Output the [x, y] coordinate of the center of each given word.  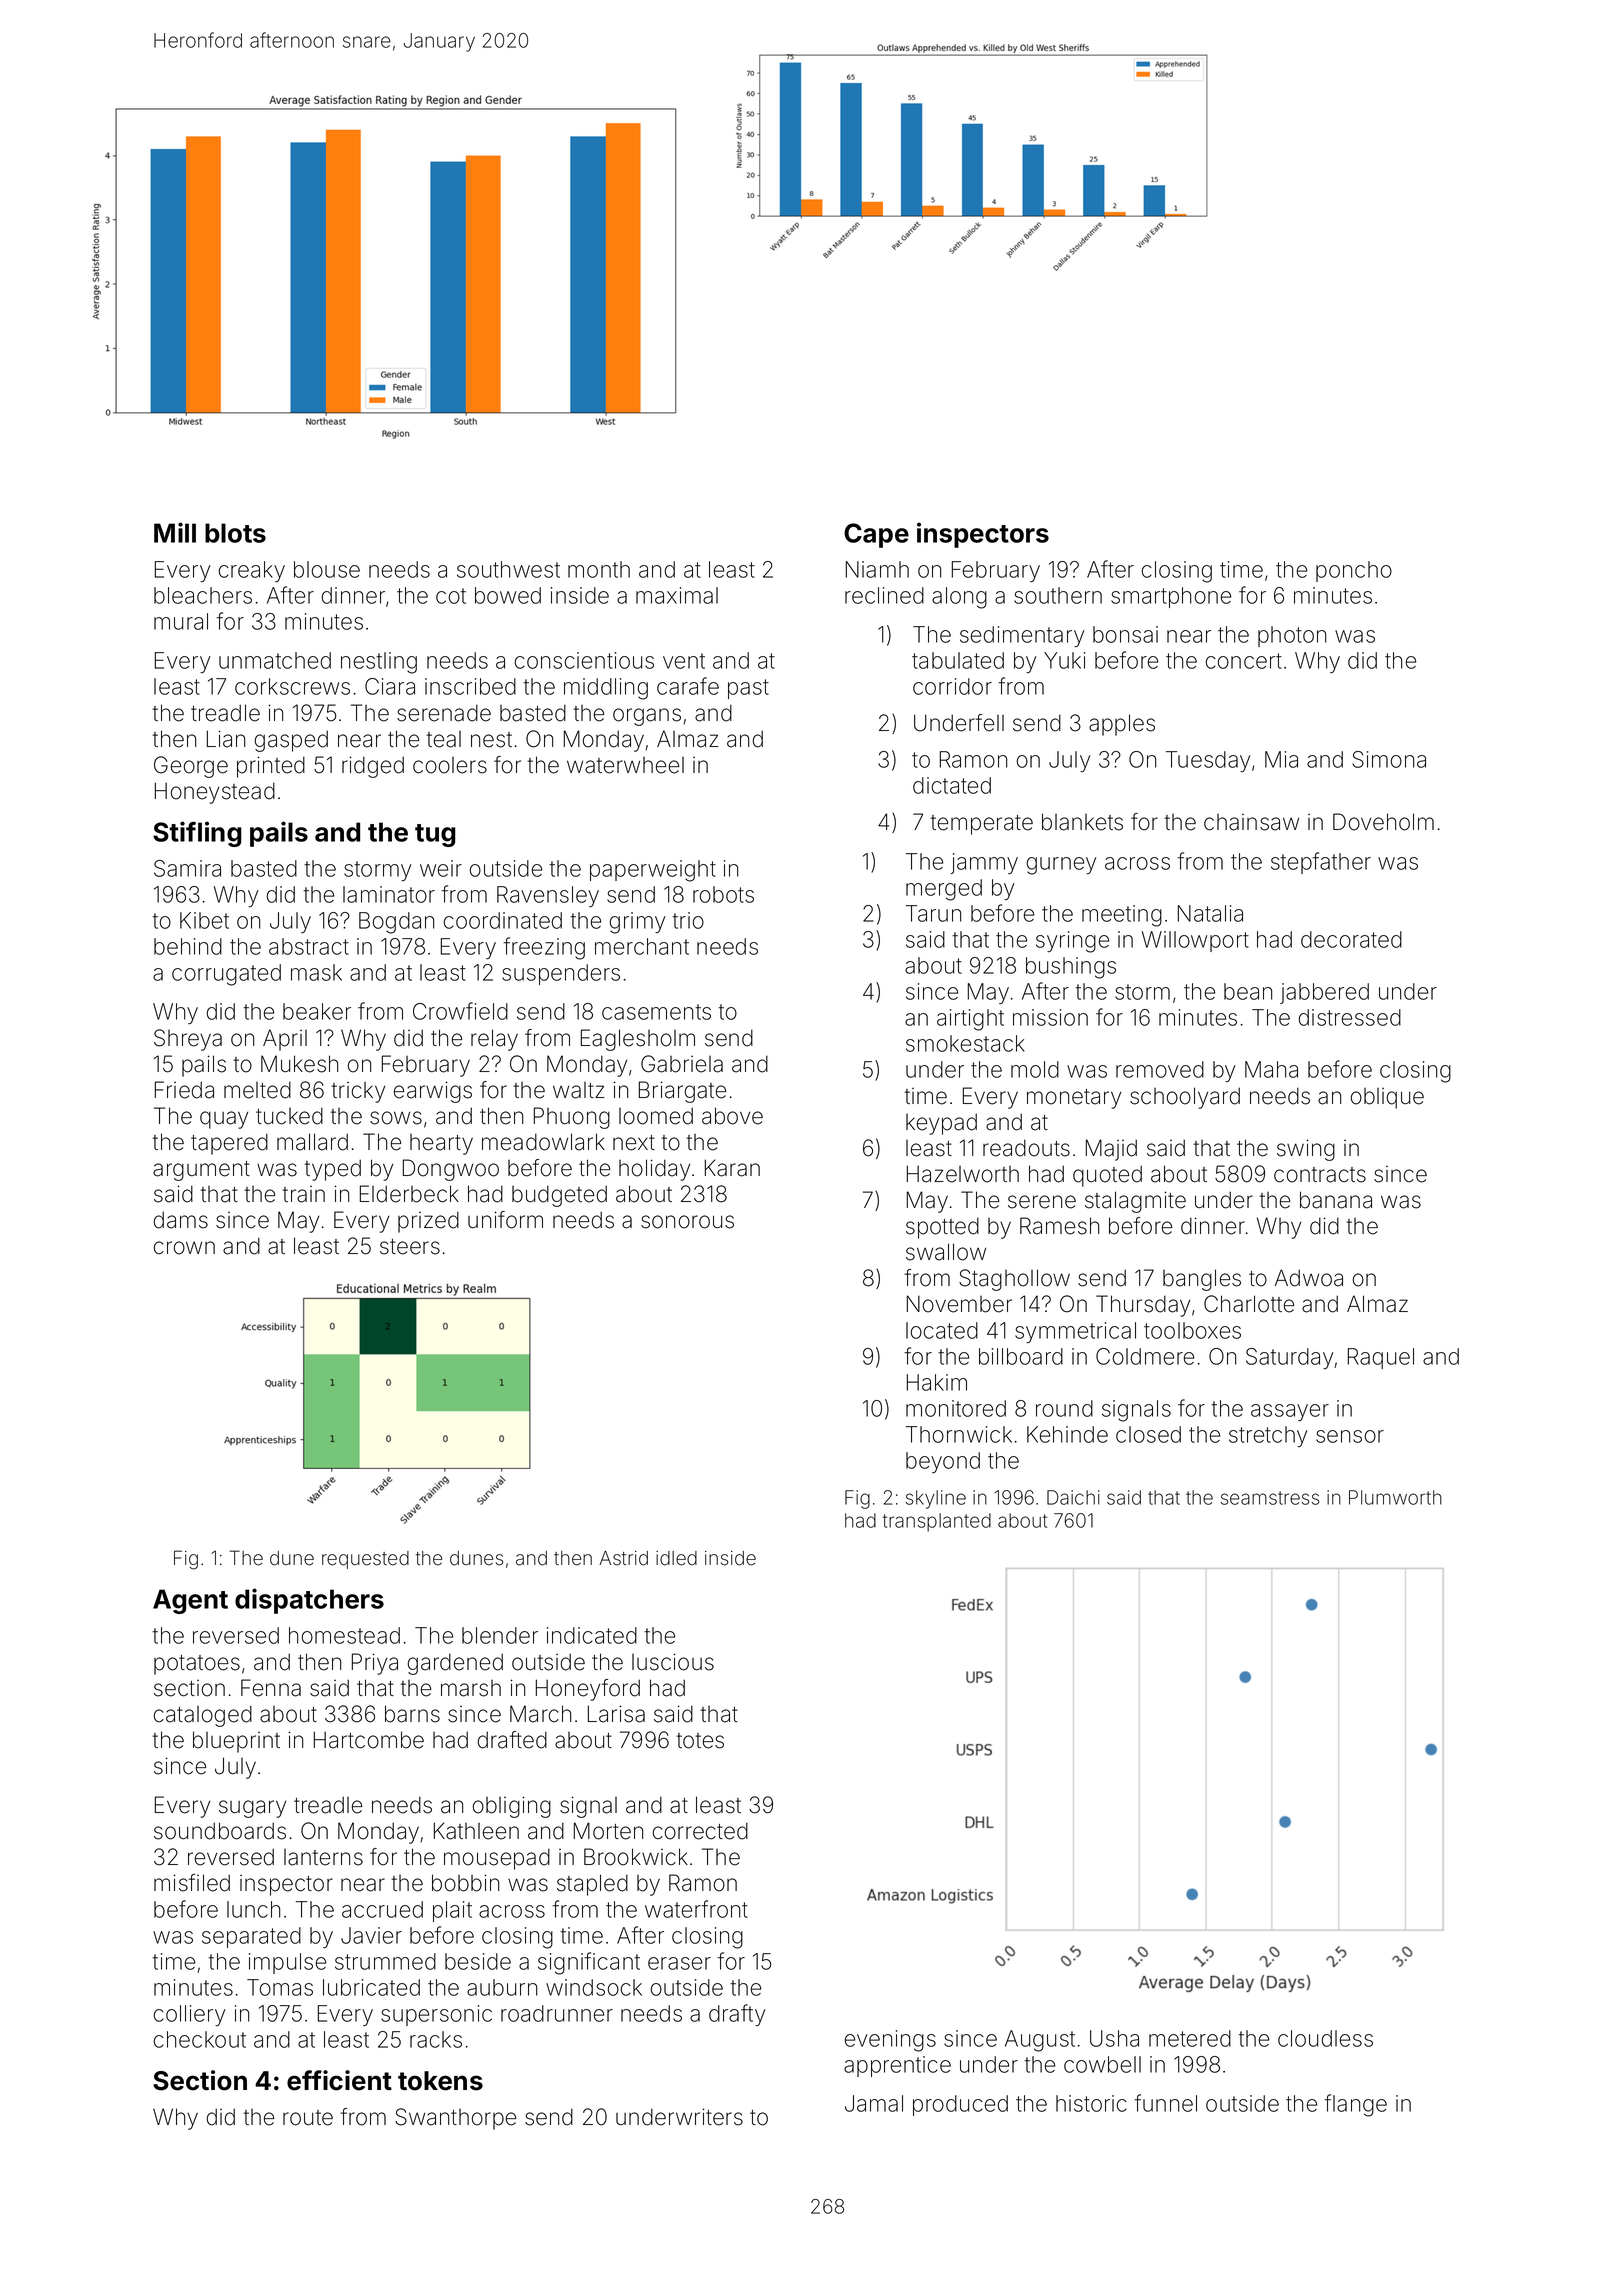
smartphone [1171, 597]
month [599, 569]
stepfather [1321, 863]
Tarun [933, 913]
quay [224, 1120]
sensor [1350, 1436]
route [308, 2118]
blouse [327, 569]
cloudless [1325, 2038]
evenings [890, 2041]
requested [365, 1560]
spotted [942, 1228]
